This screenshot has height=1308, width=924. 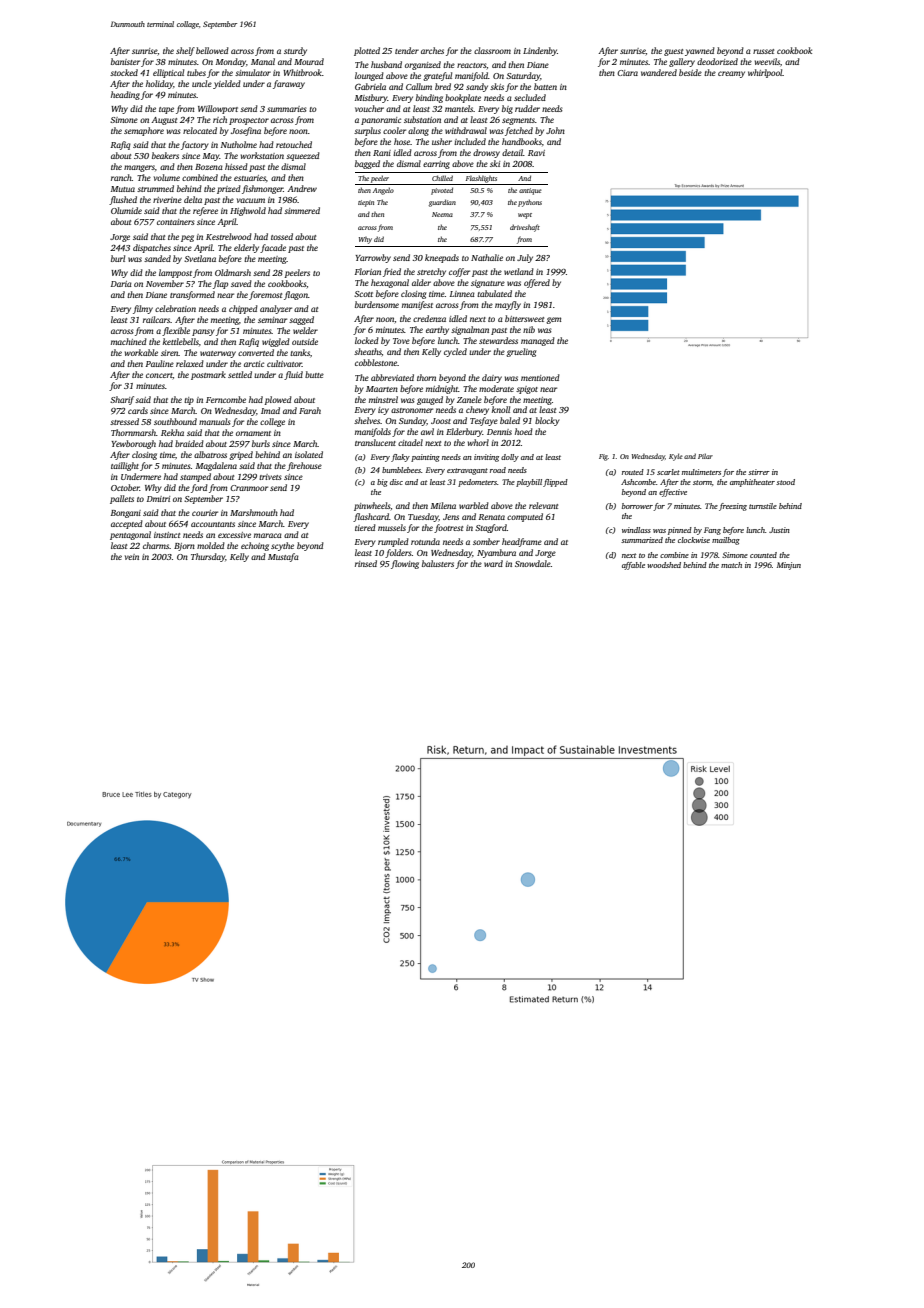 I want to click on shelf, so click(x=185, y=51).
